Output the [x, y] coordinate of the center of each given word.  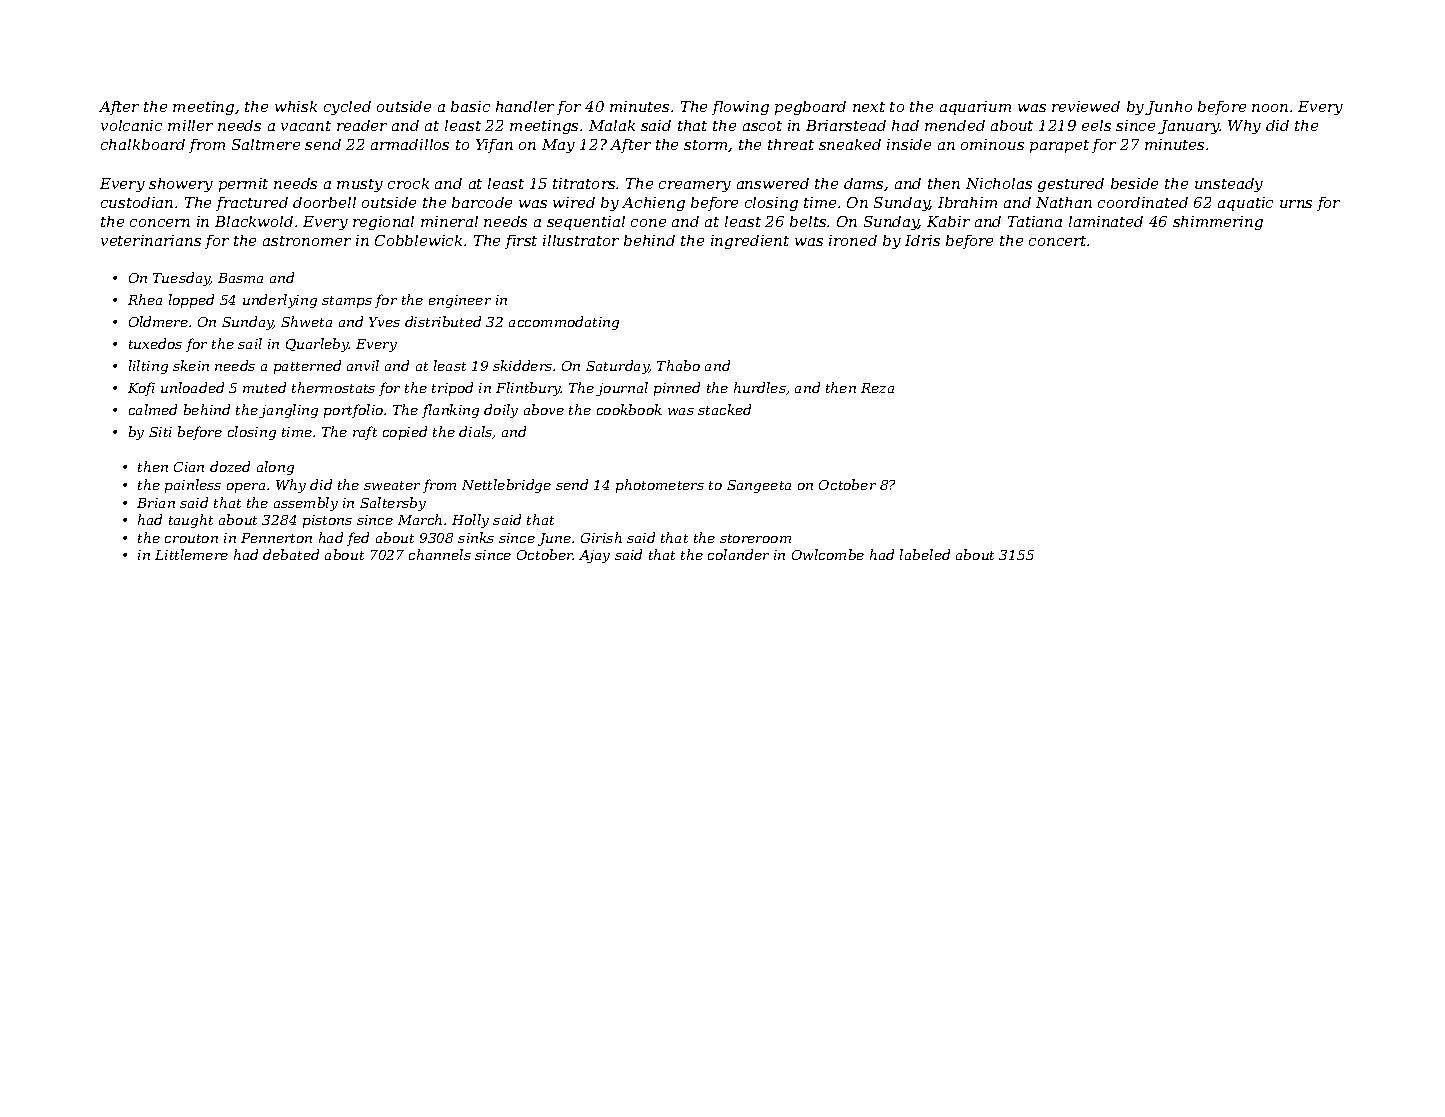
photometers [660, 486]
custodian [137, 202]
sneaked [850, 144]
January [1189, 127]
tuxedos [155, 343]
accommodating [564, 323]
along [275, 468]
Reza [877, 388]
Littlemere [191, 554]
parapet [1059, 146]
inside [909, 144]
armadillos [410, 144]
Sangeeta [759, 486]
